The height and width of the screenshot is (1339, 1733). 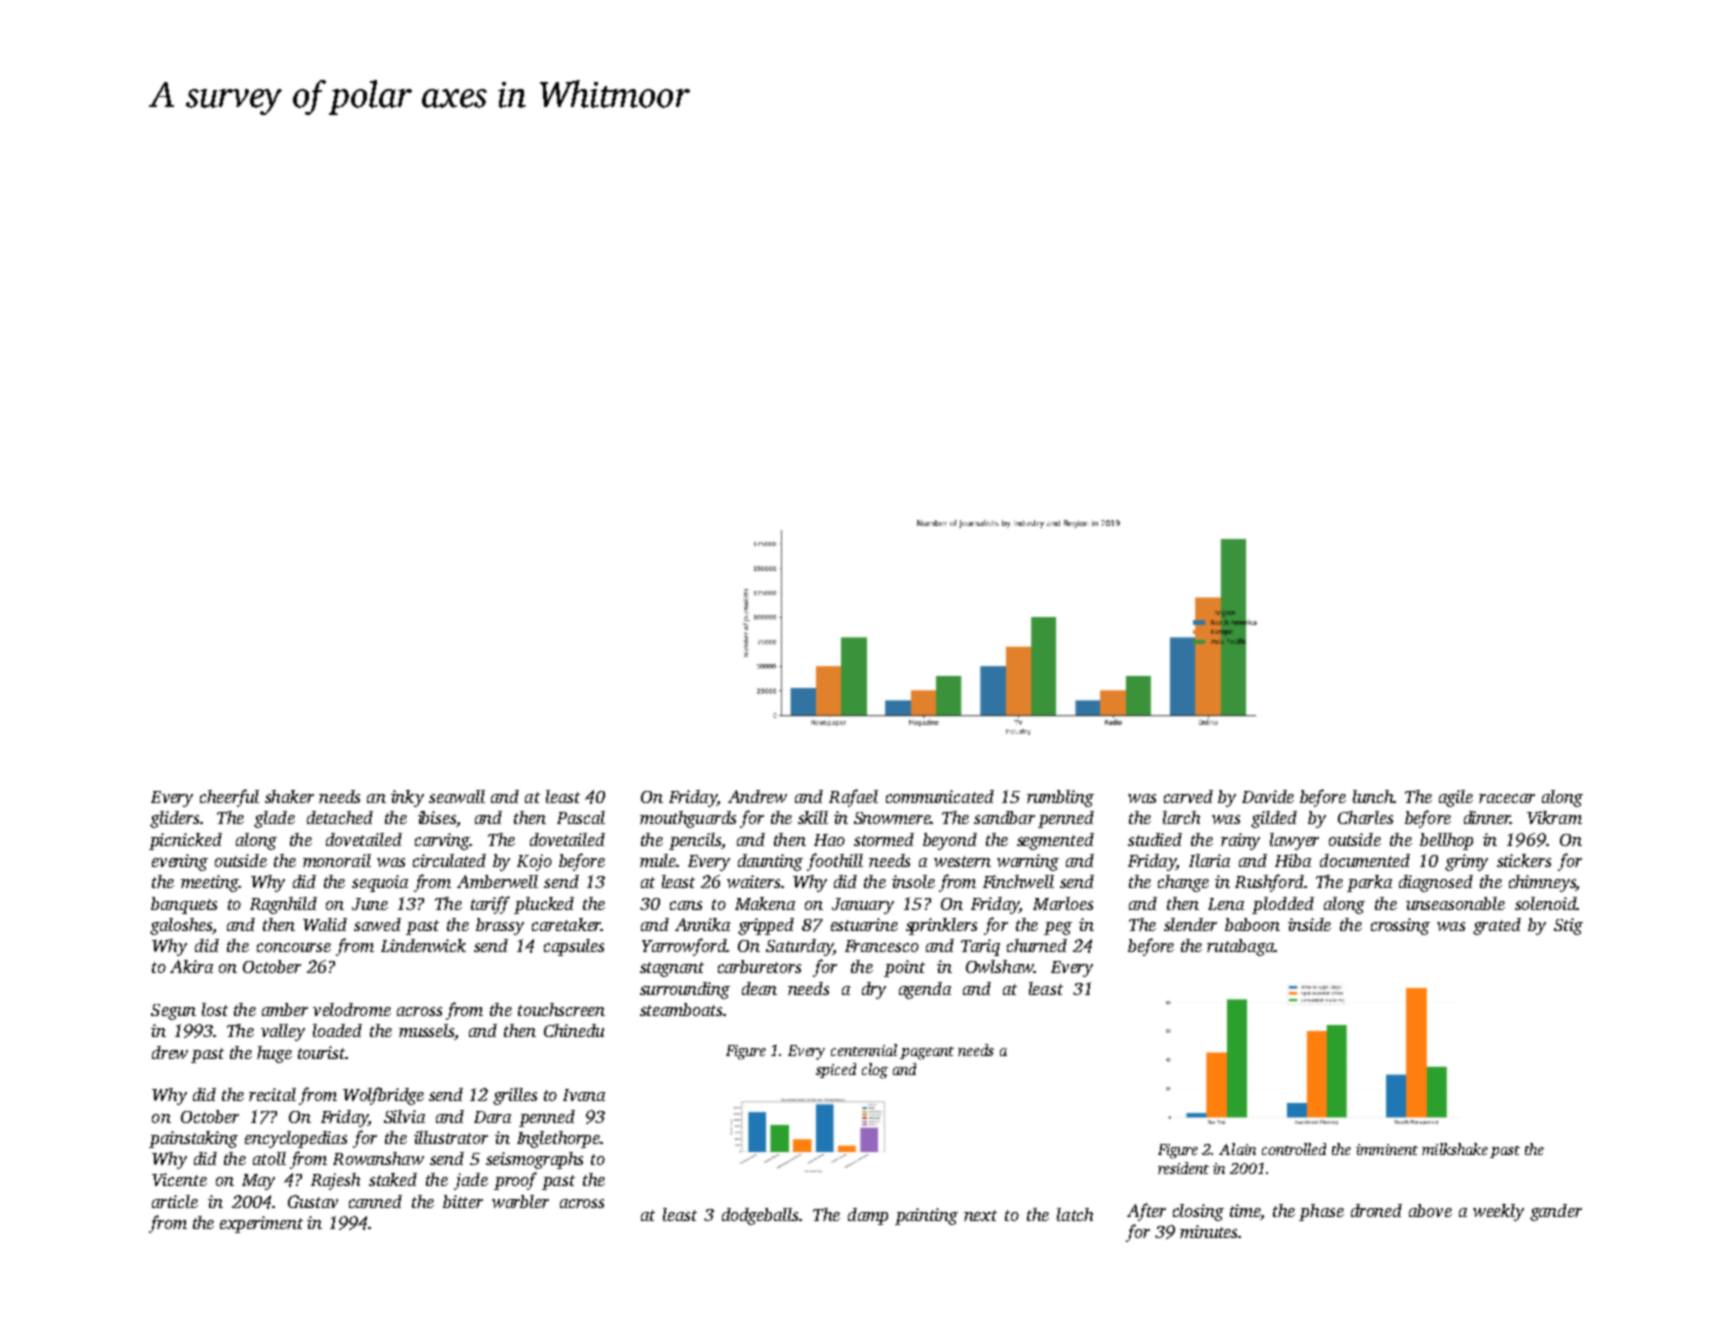 I want to click on rutabaga, so click(x=1240, y=947).
